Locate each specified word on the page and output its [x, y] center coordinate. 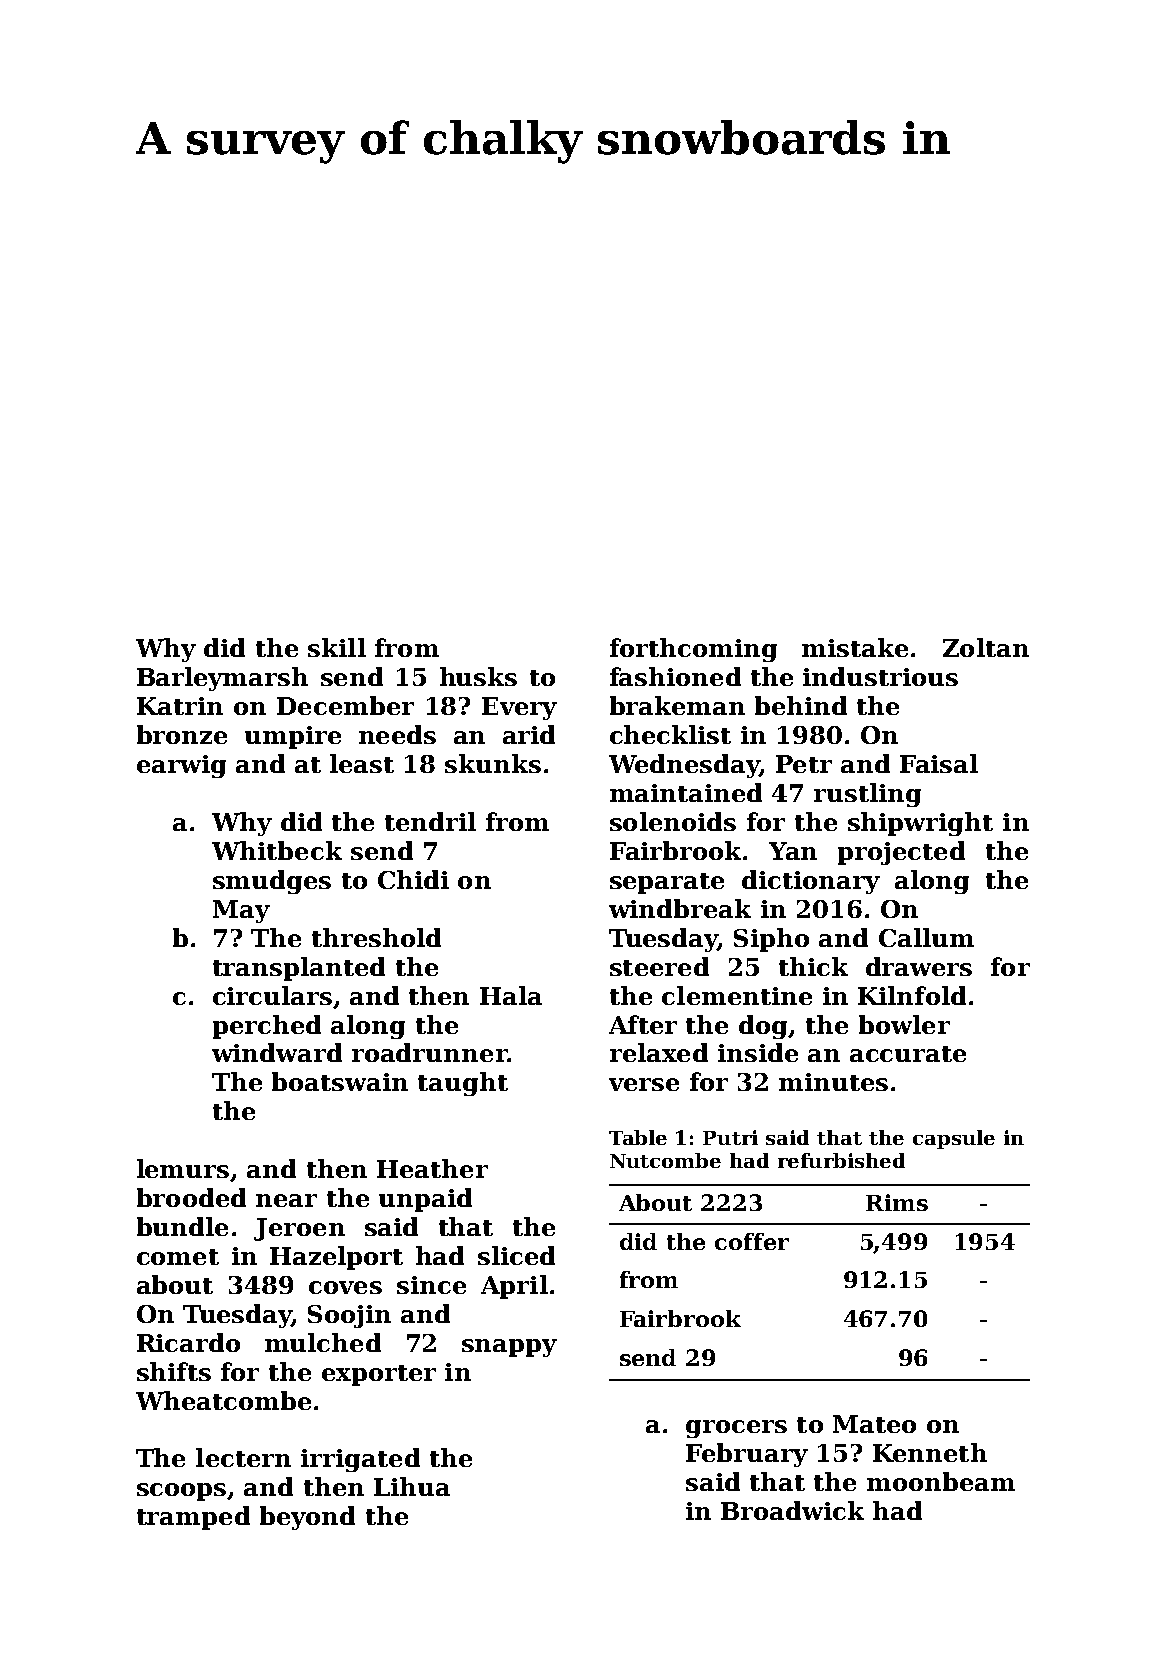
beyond [307, 1518]
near [286, 1200]
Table [638, 1137]
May [241, 911]
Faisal [939, 763]
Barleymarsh [222, 679]
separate [667, 883]
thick [813, 966]
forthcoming [693, 650]
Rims [897, 1202]
